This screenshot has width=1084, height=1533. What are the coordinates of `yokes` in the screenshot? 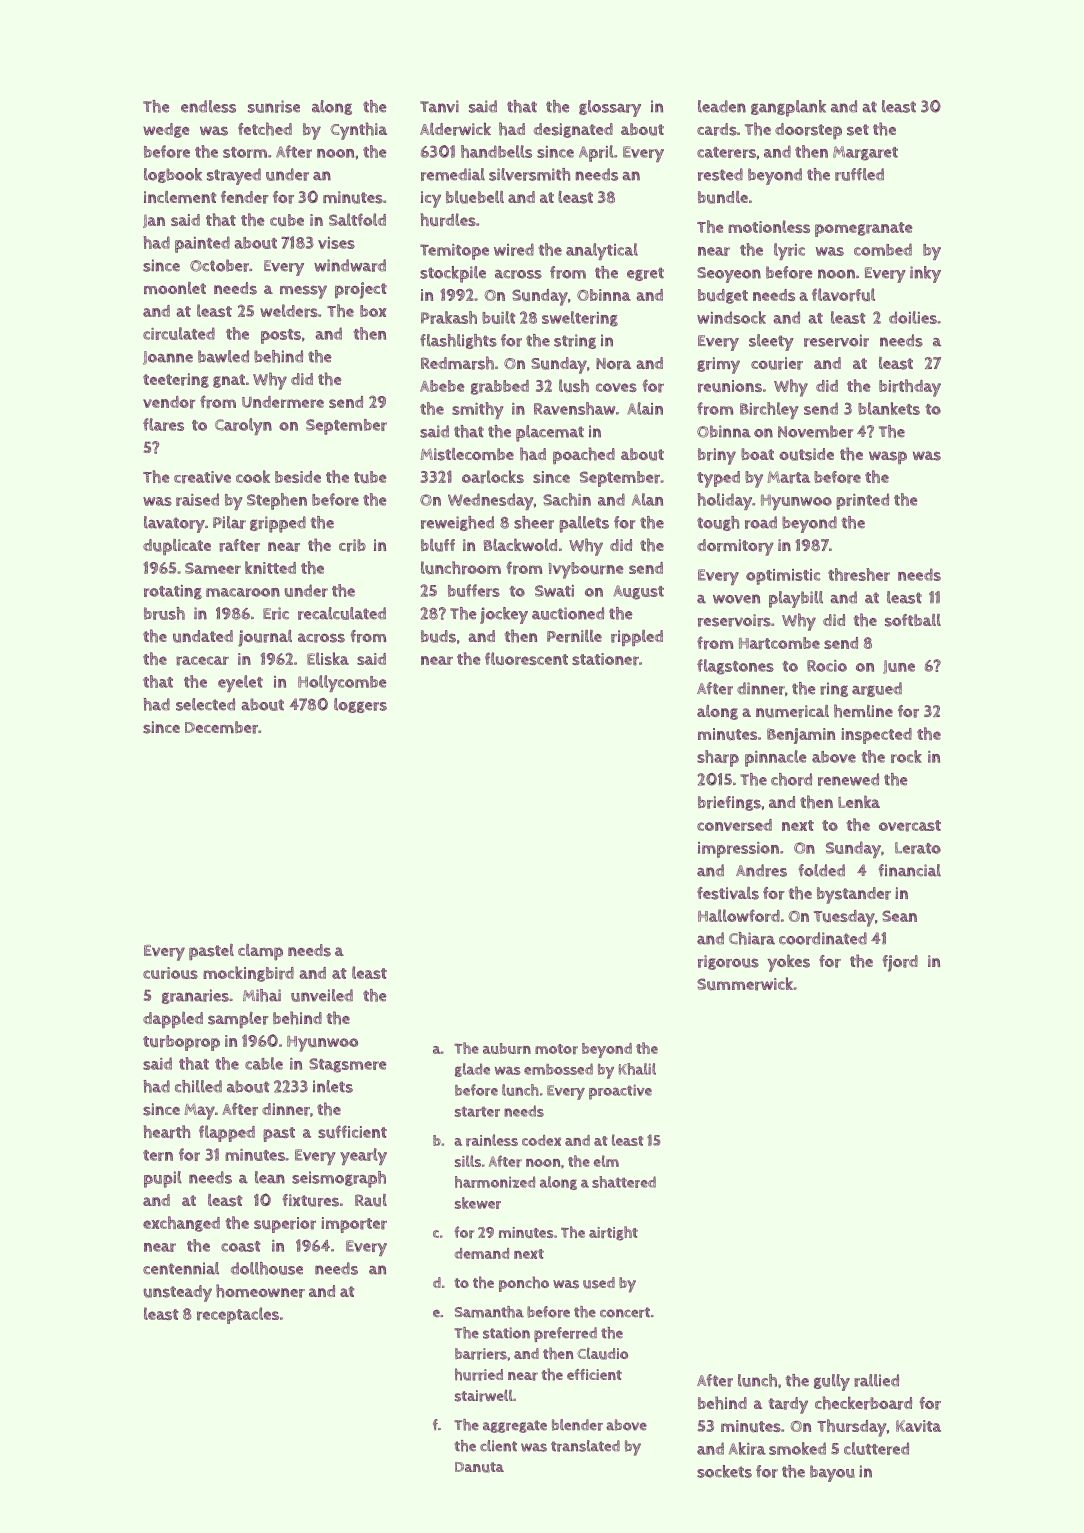 It's located at (789, 963).
